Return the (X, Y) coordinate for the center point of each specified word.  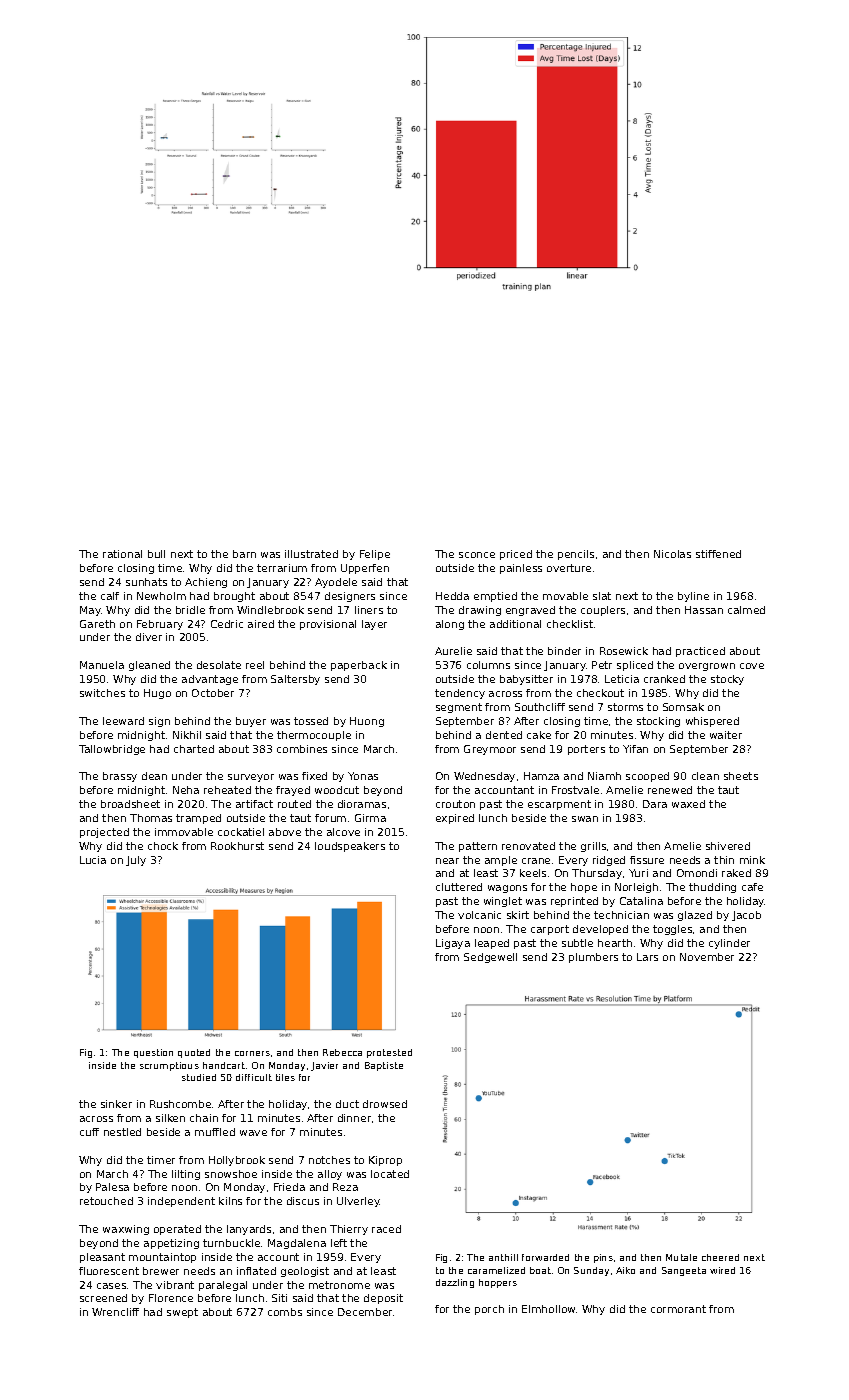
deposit (383, 1299)
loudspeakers (350, 847)
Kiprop (385, 1161)
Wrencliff (115, 1312)
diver (149, 637)
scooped (647, 777)
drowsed (385, 1104)
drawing (480, 611)
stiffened (718, 554)
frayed (293, 791)
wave (253, 1133)
